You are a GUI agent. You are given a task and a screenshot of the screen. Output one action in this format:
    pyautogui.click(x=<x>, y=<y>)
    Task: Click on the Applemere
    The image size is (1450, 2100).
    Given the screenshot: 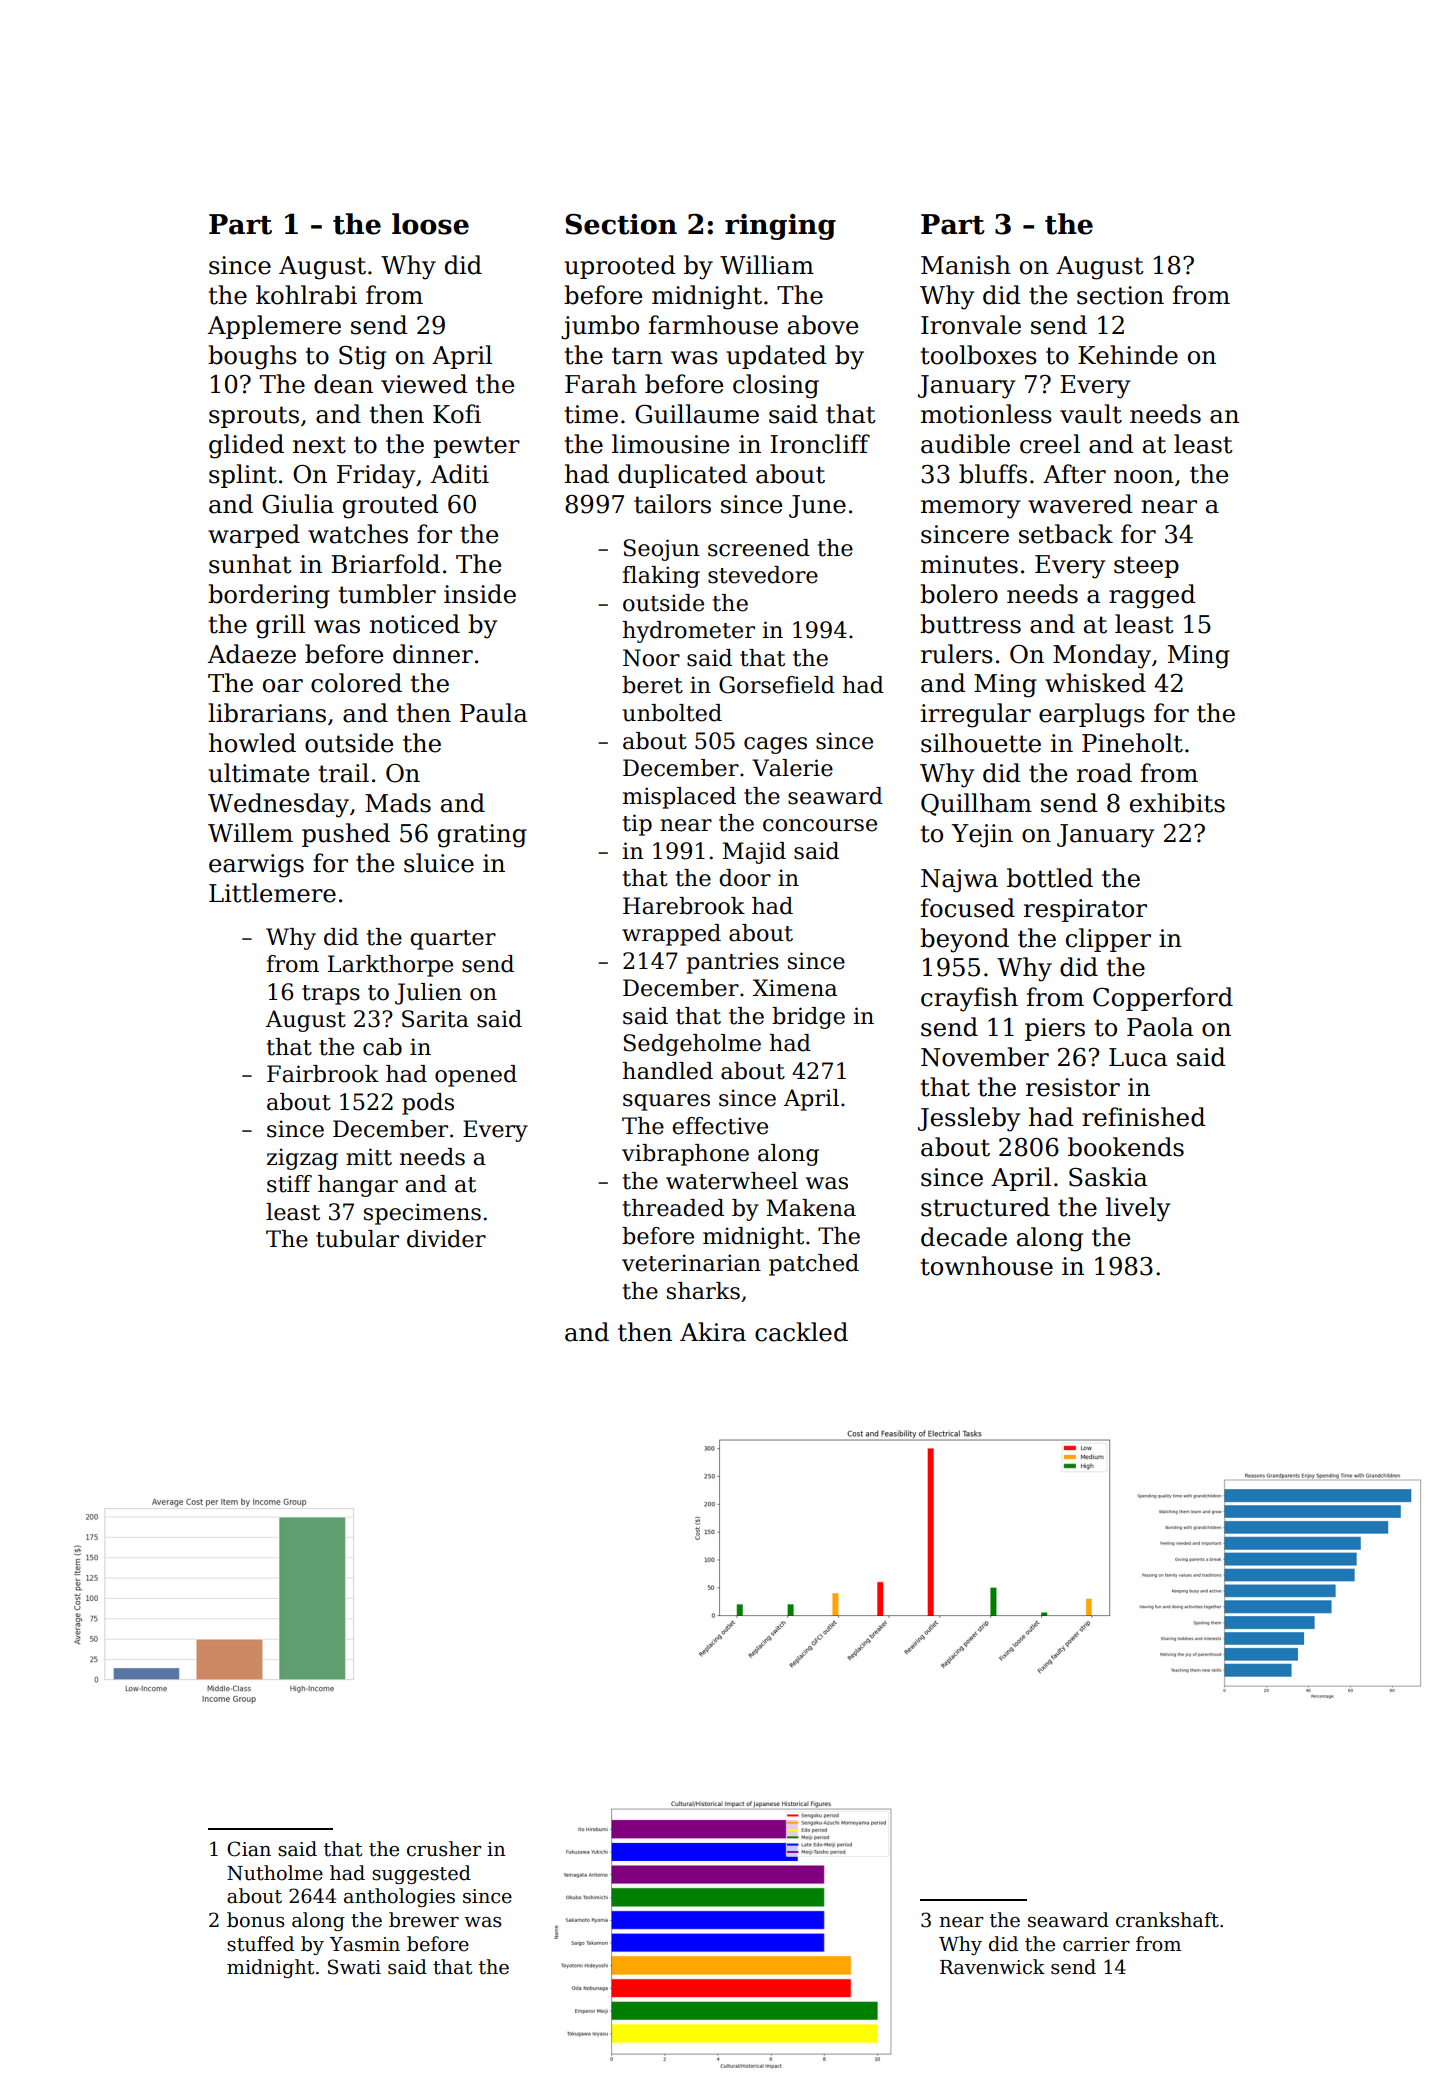 What is the action you would take?
    pyautogui.click(x=274, y=327)
